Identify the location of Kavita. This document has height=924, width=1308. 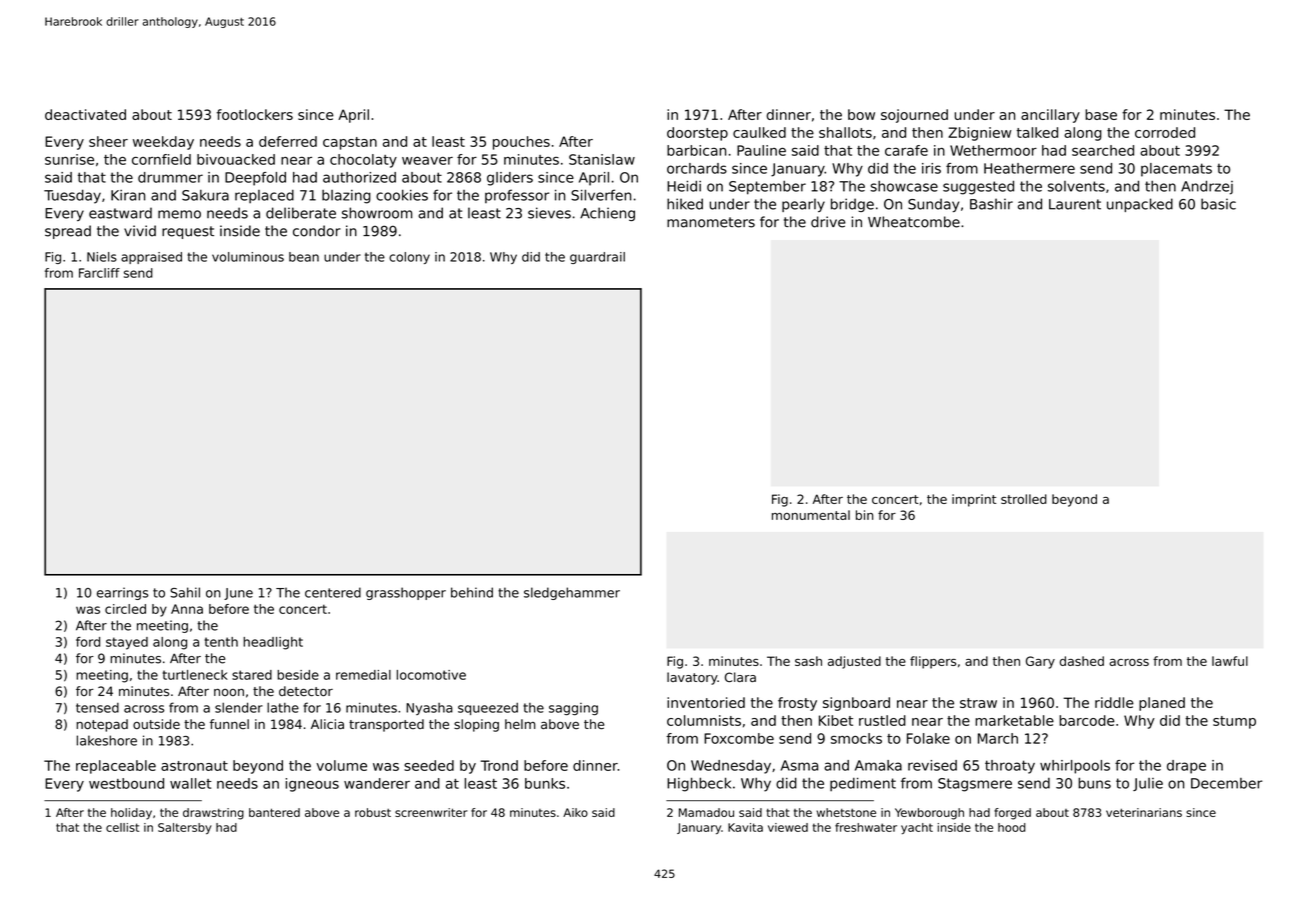
(745, 827).
